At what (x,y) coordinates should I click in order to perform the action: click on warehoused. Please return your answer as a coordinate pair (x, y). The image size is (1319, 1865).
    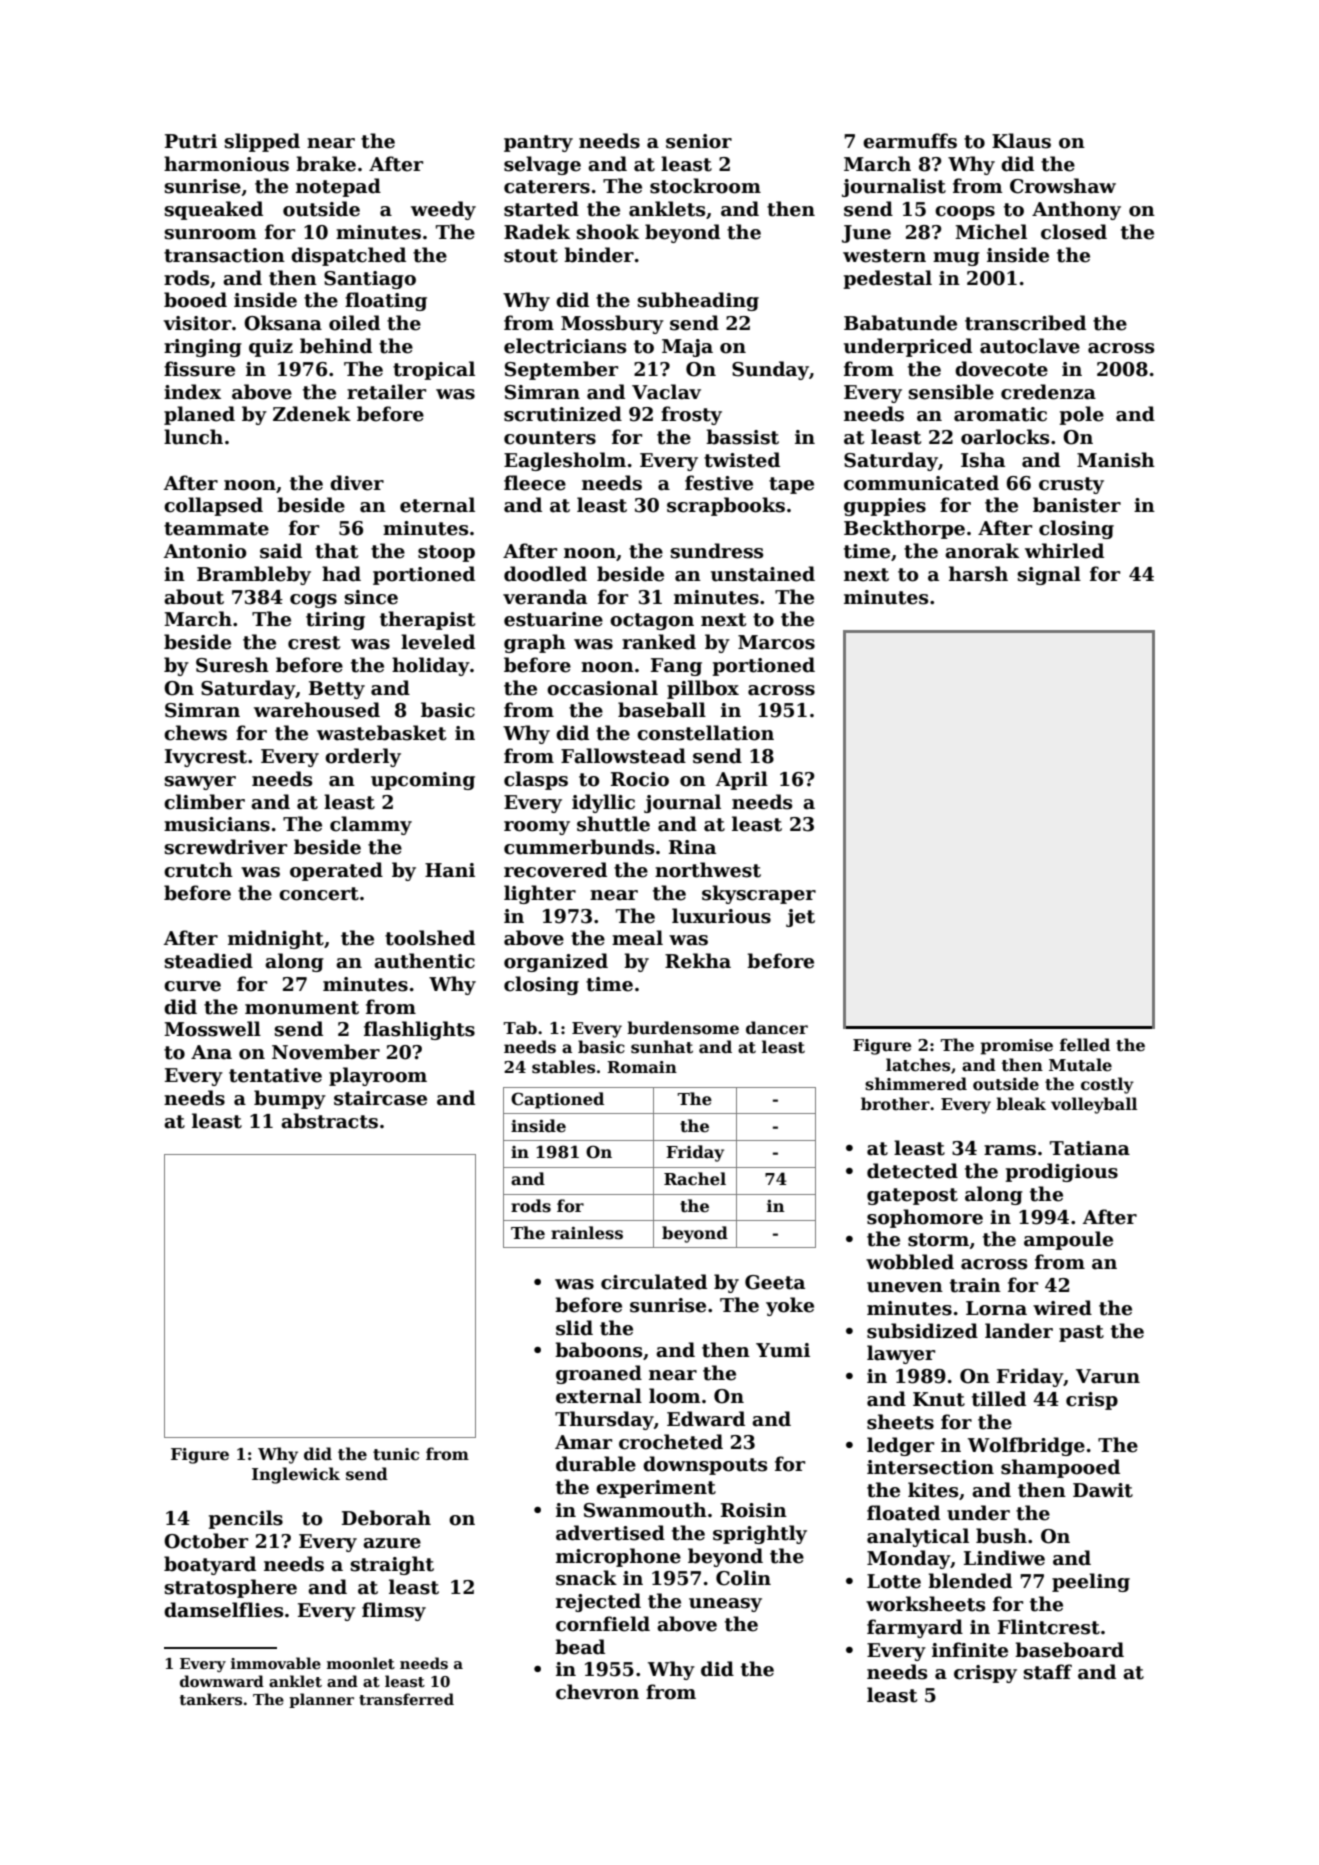
    Looking at the image, I should click on (317, 710).
